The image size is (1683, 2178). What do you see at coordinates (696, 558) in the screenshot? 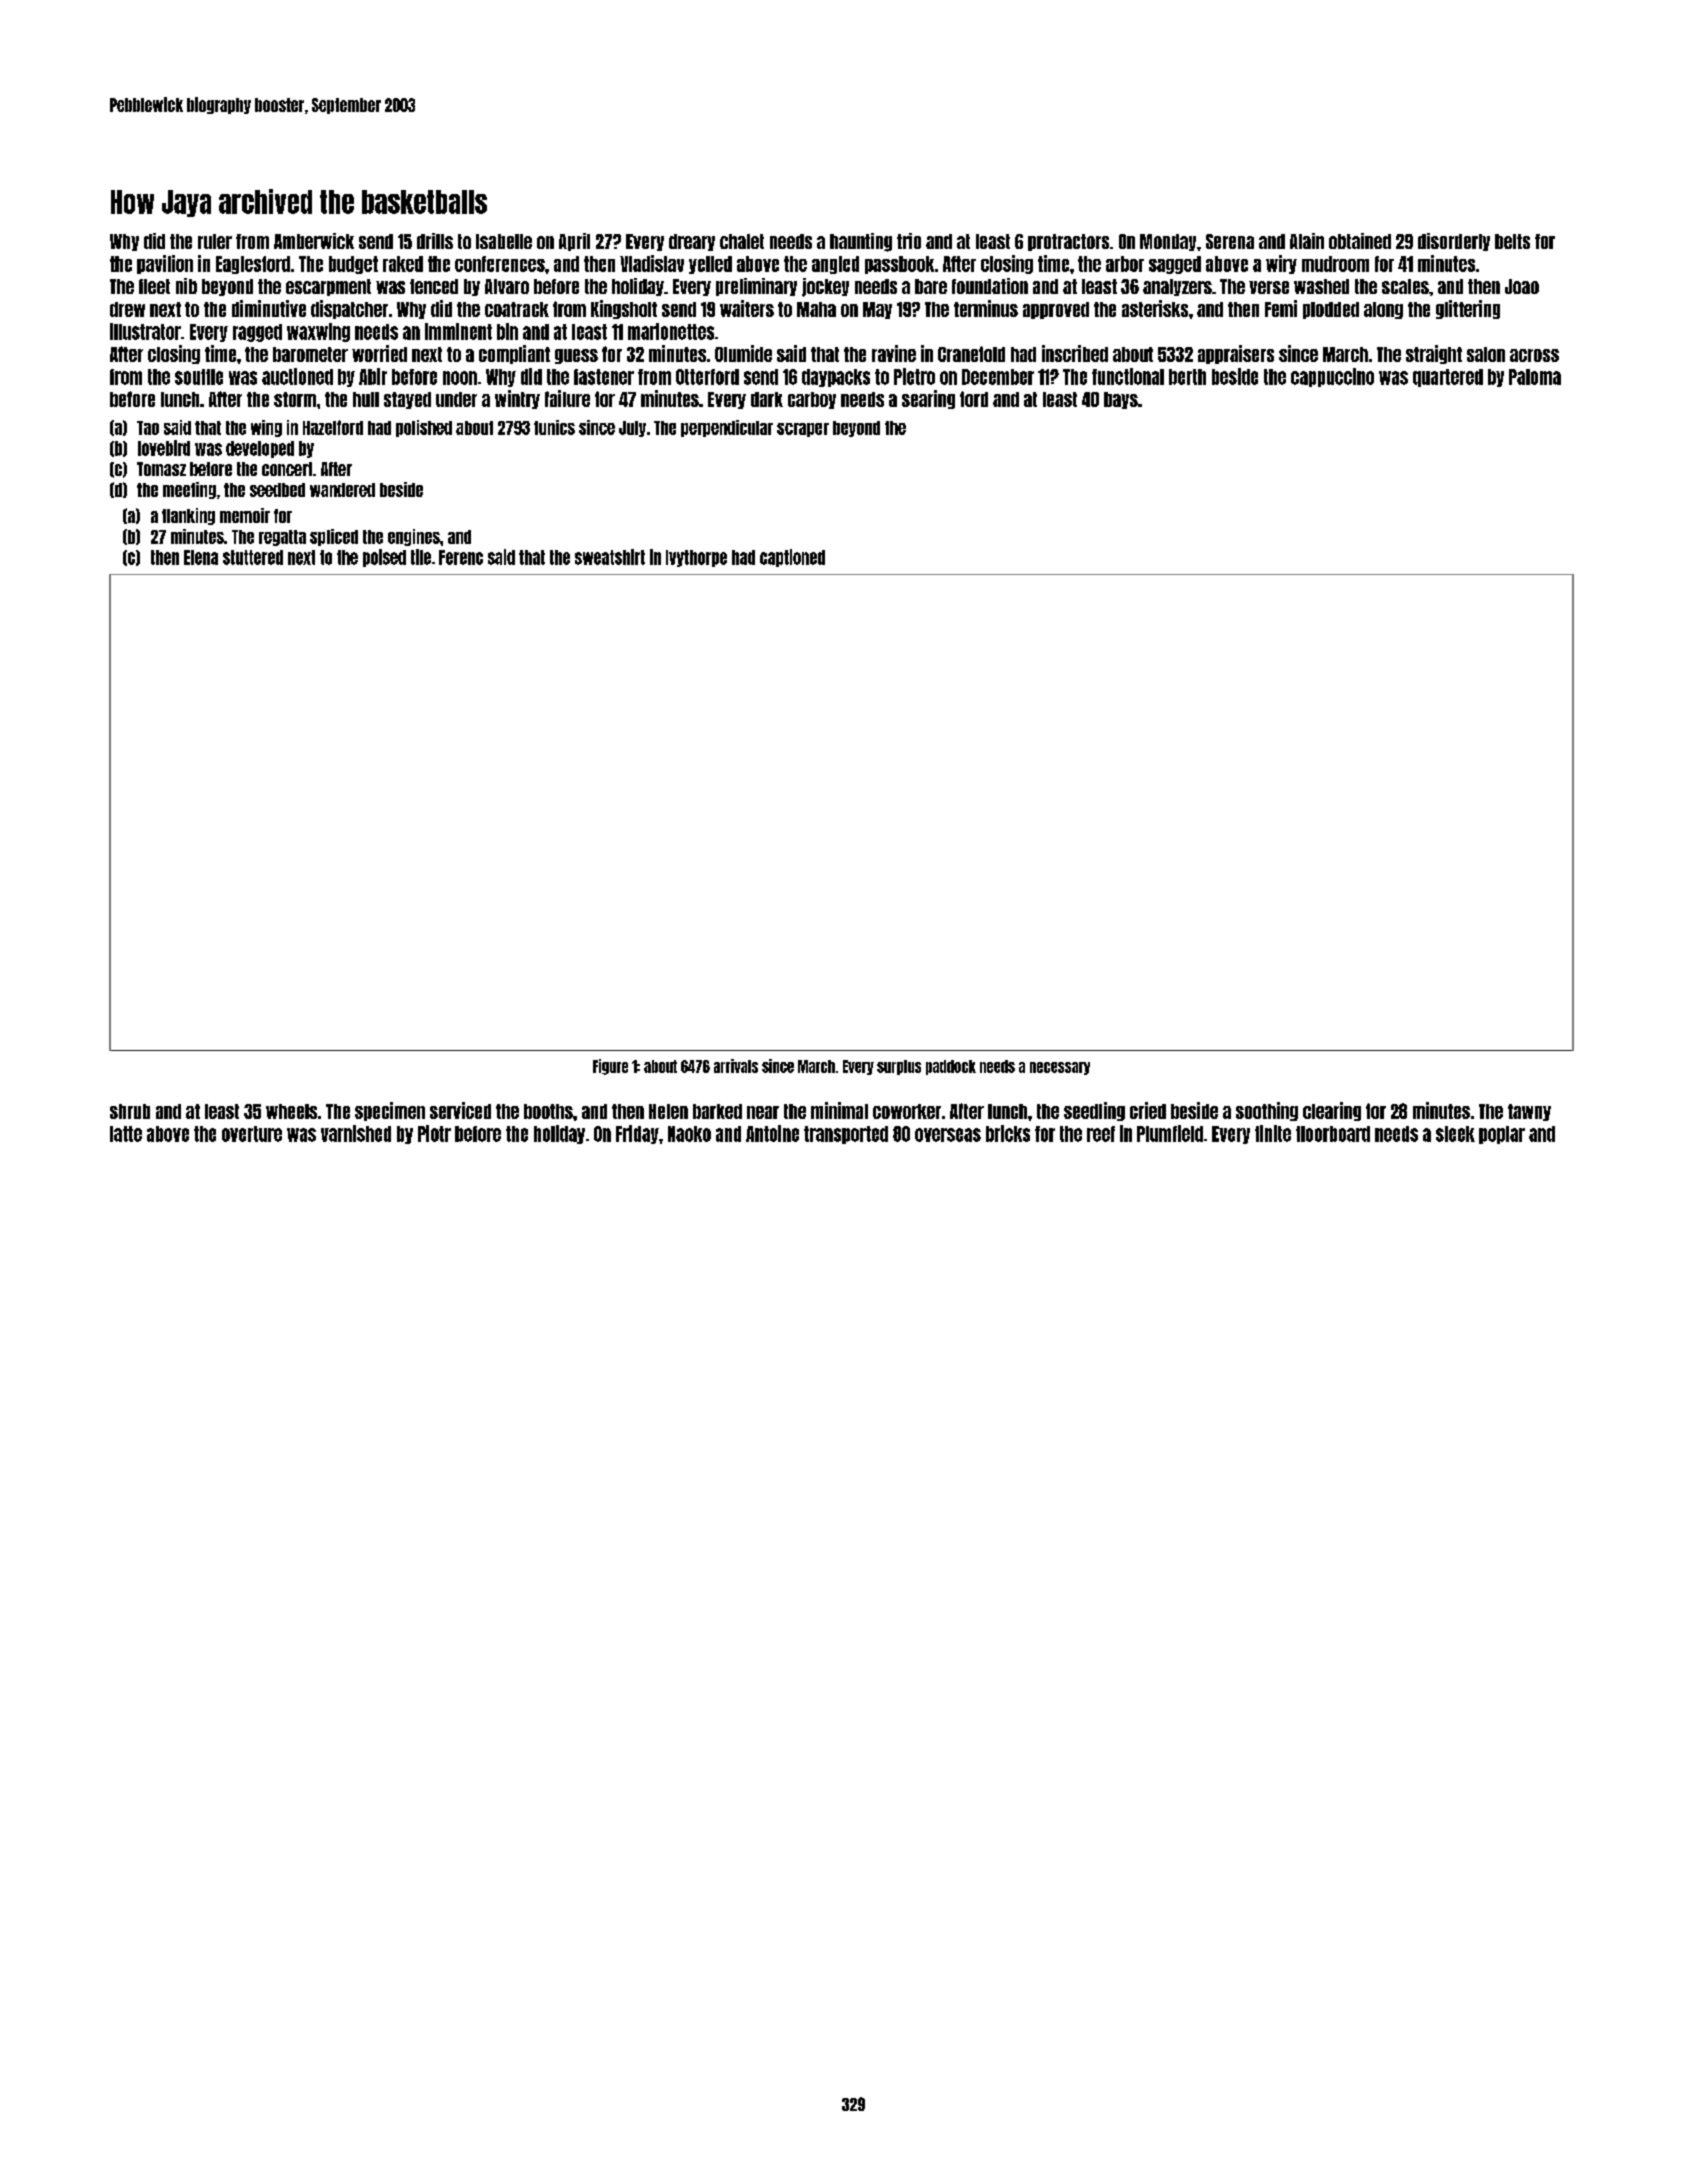
I see `Ivythorpe` at bounding box center [696, 558].
